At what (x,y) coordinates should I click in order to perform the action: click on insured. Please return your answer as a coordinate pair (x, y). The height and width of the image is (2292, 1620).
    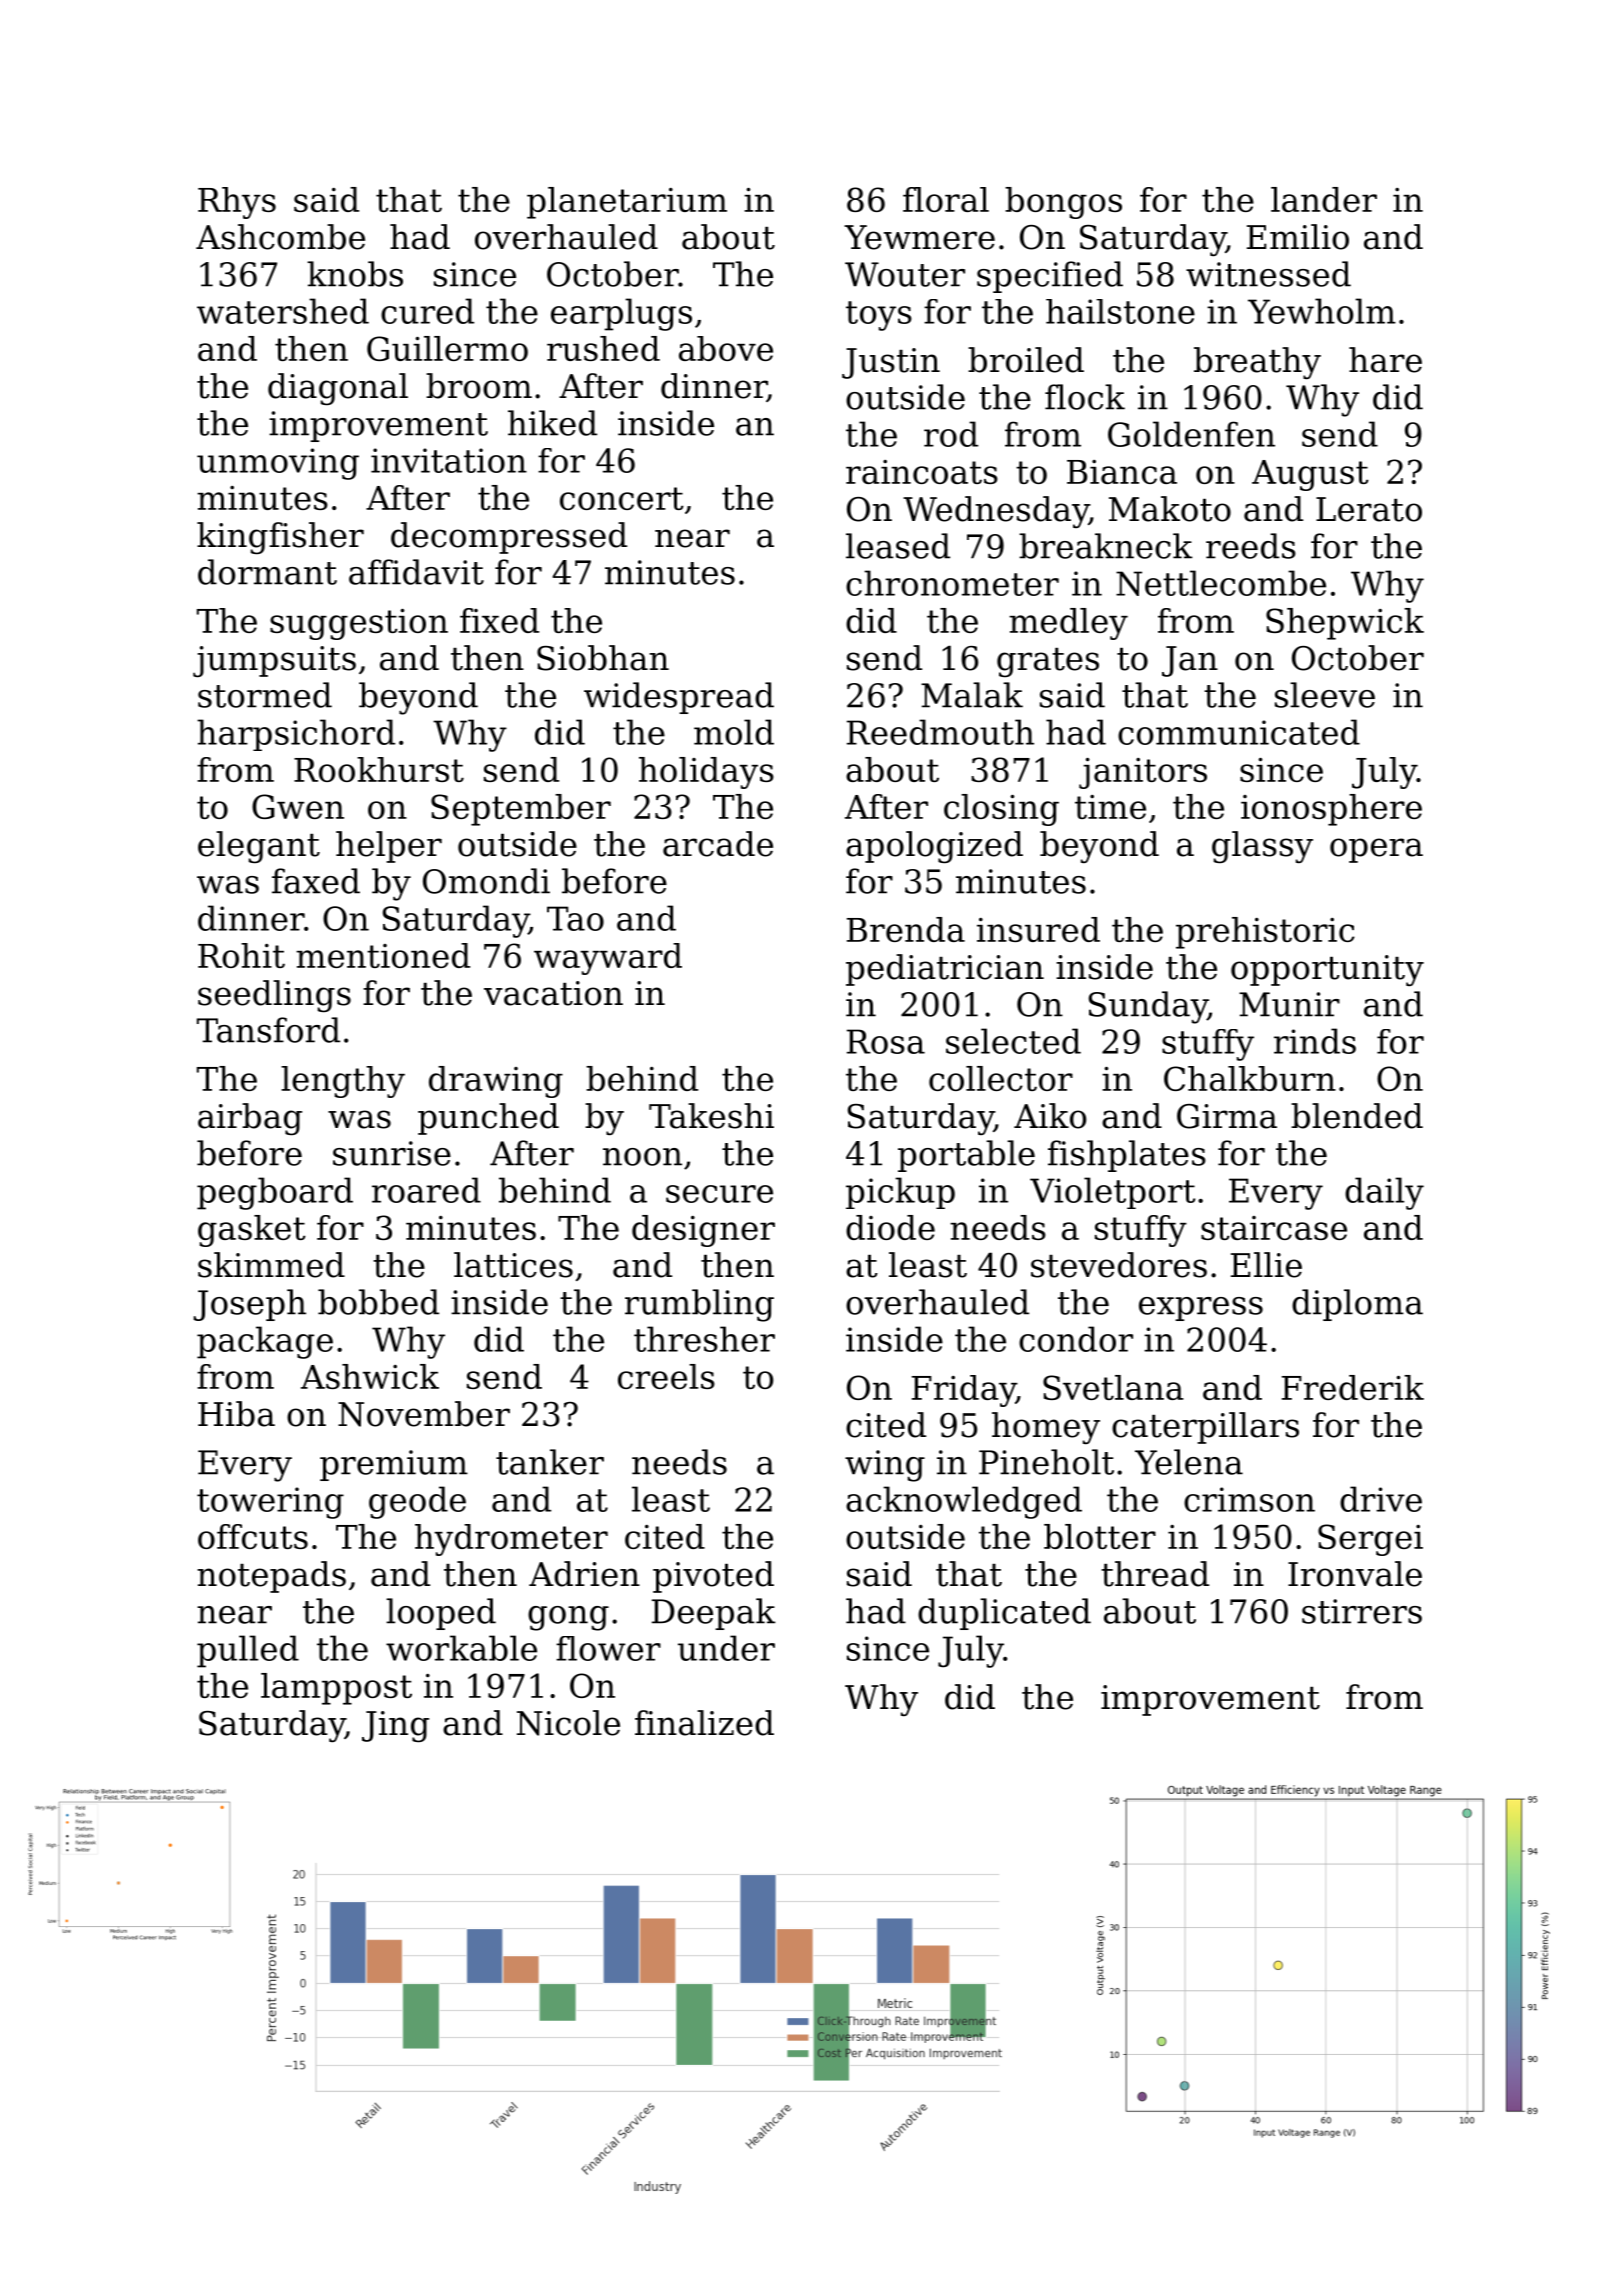
    Looking at the image, I should click on (1038, 929).
